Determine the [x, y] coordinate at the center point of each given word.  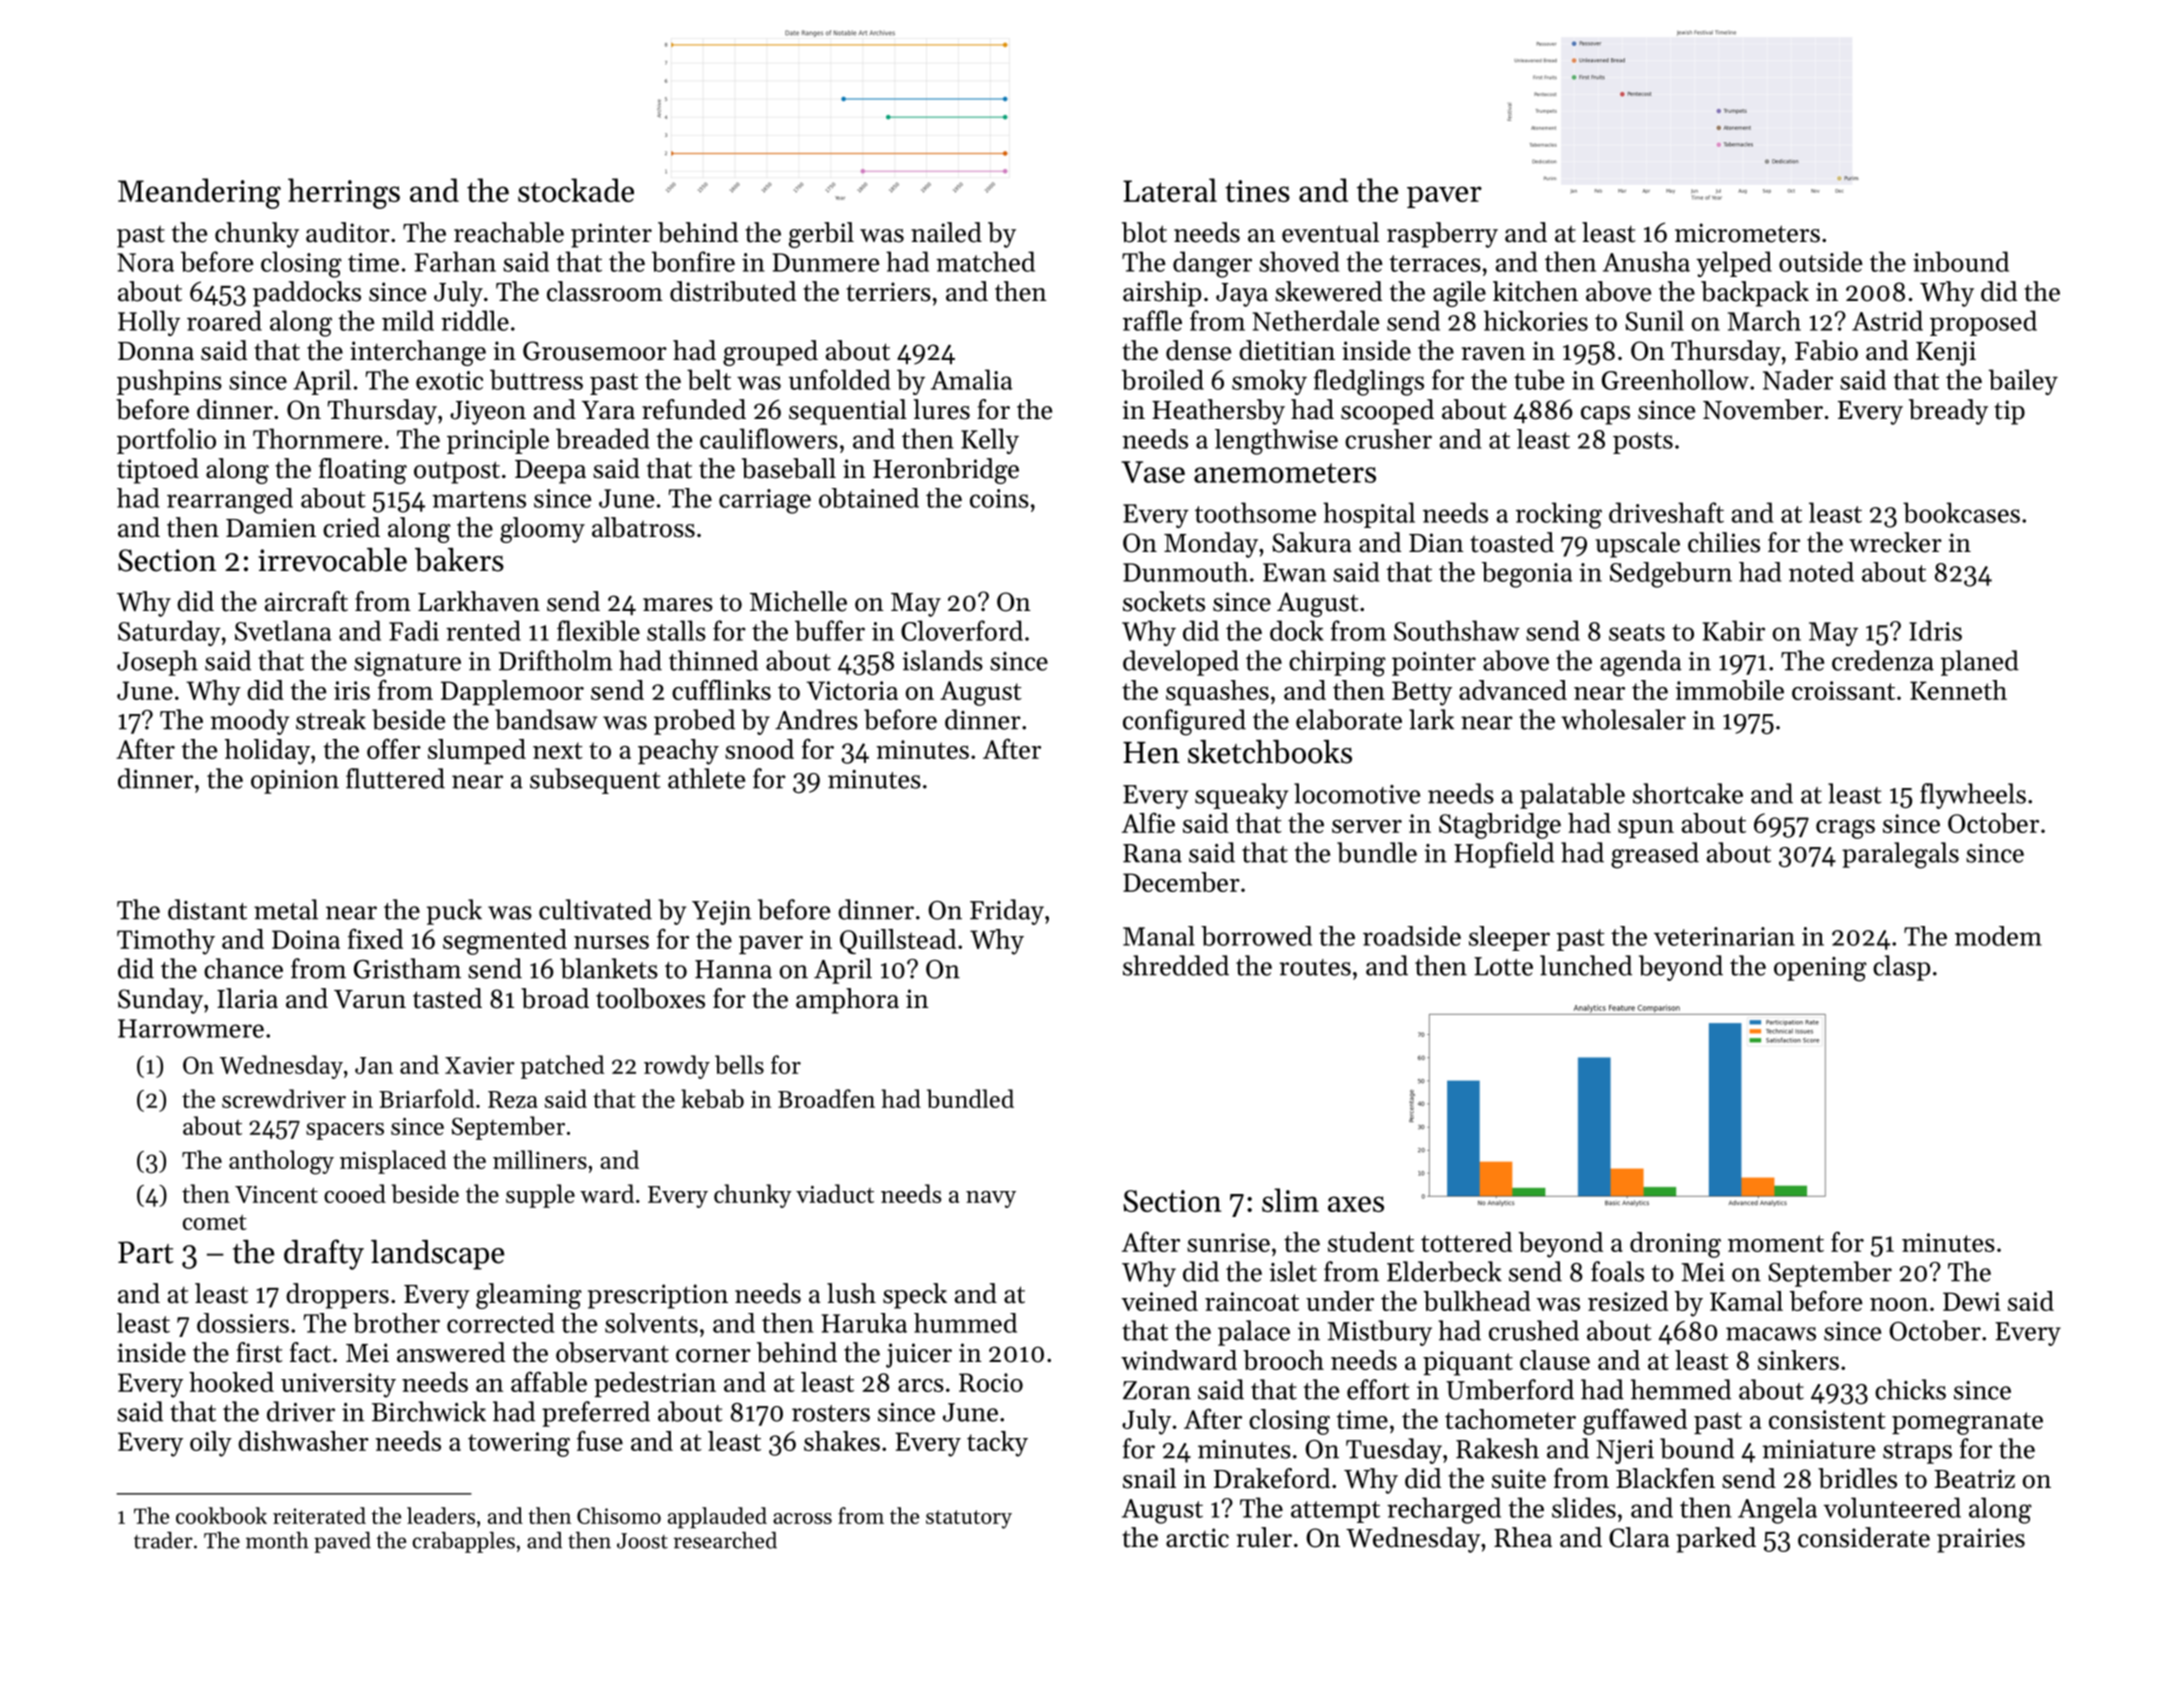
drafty [324, 1254]
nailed [946, 232]
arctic [1197, 1538]
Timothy [166, 942]
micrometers [1747, 233]
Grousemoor [595, 351]
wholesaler [1623, 719]
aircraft [306, 601]
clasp [1901, 968]
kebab [712, 1098]
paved [342, 1542]
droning [1675, 1245]
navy [991, 1199]
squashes [1217, 693]
